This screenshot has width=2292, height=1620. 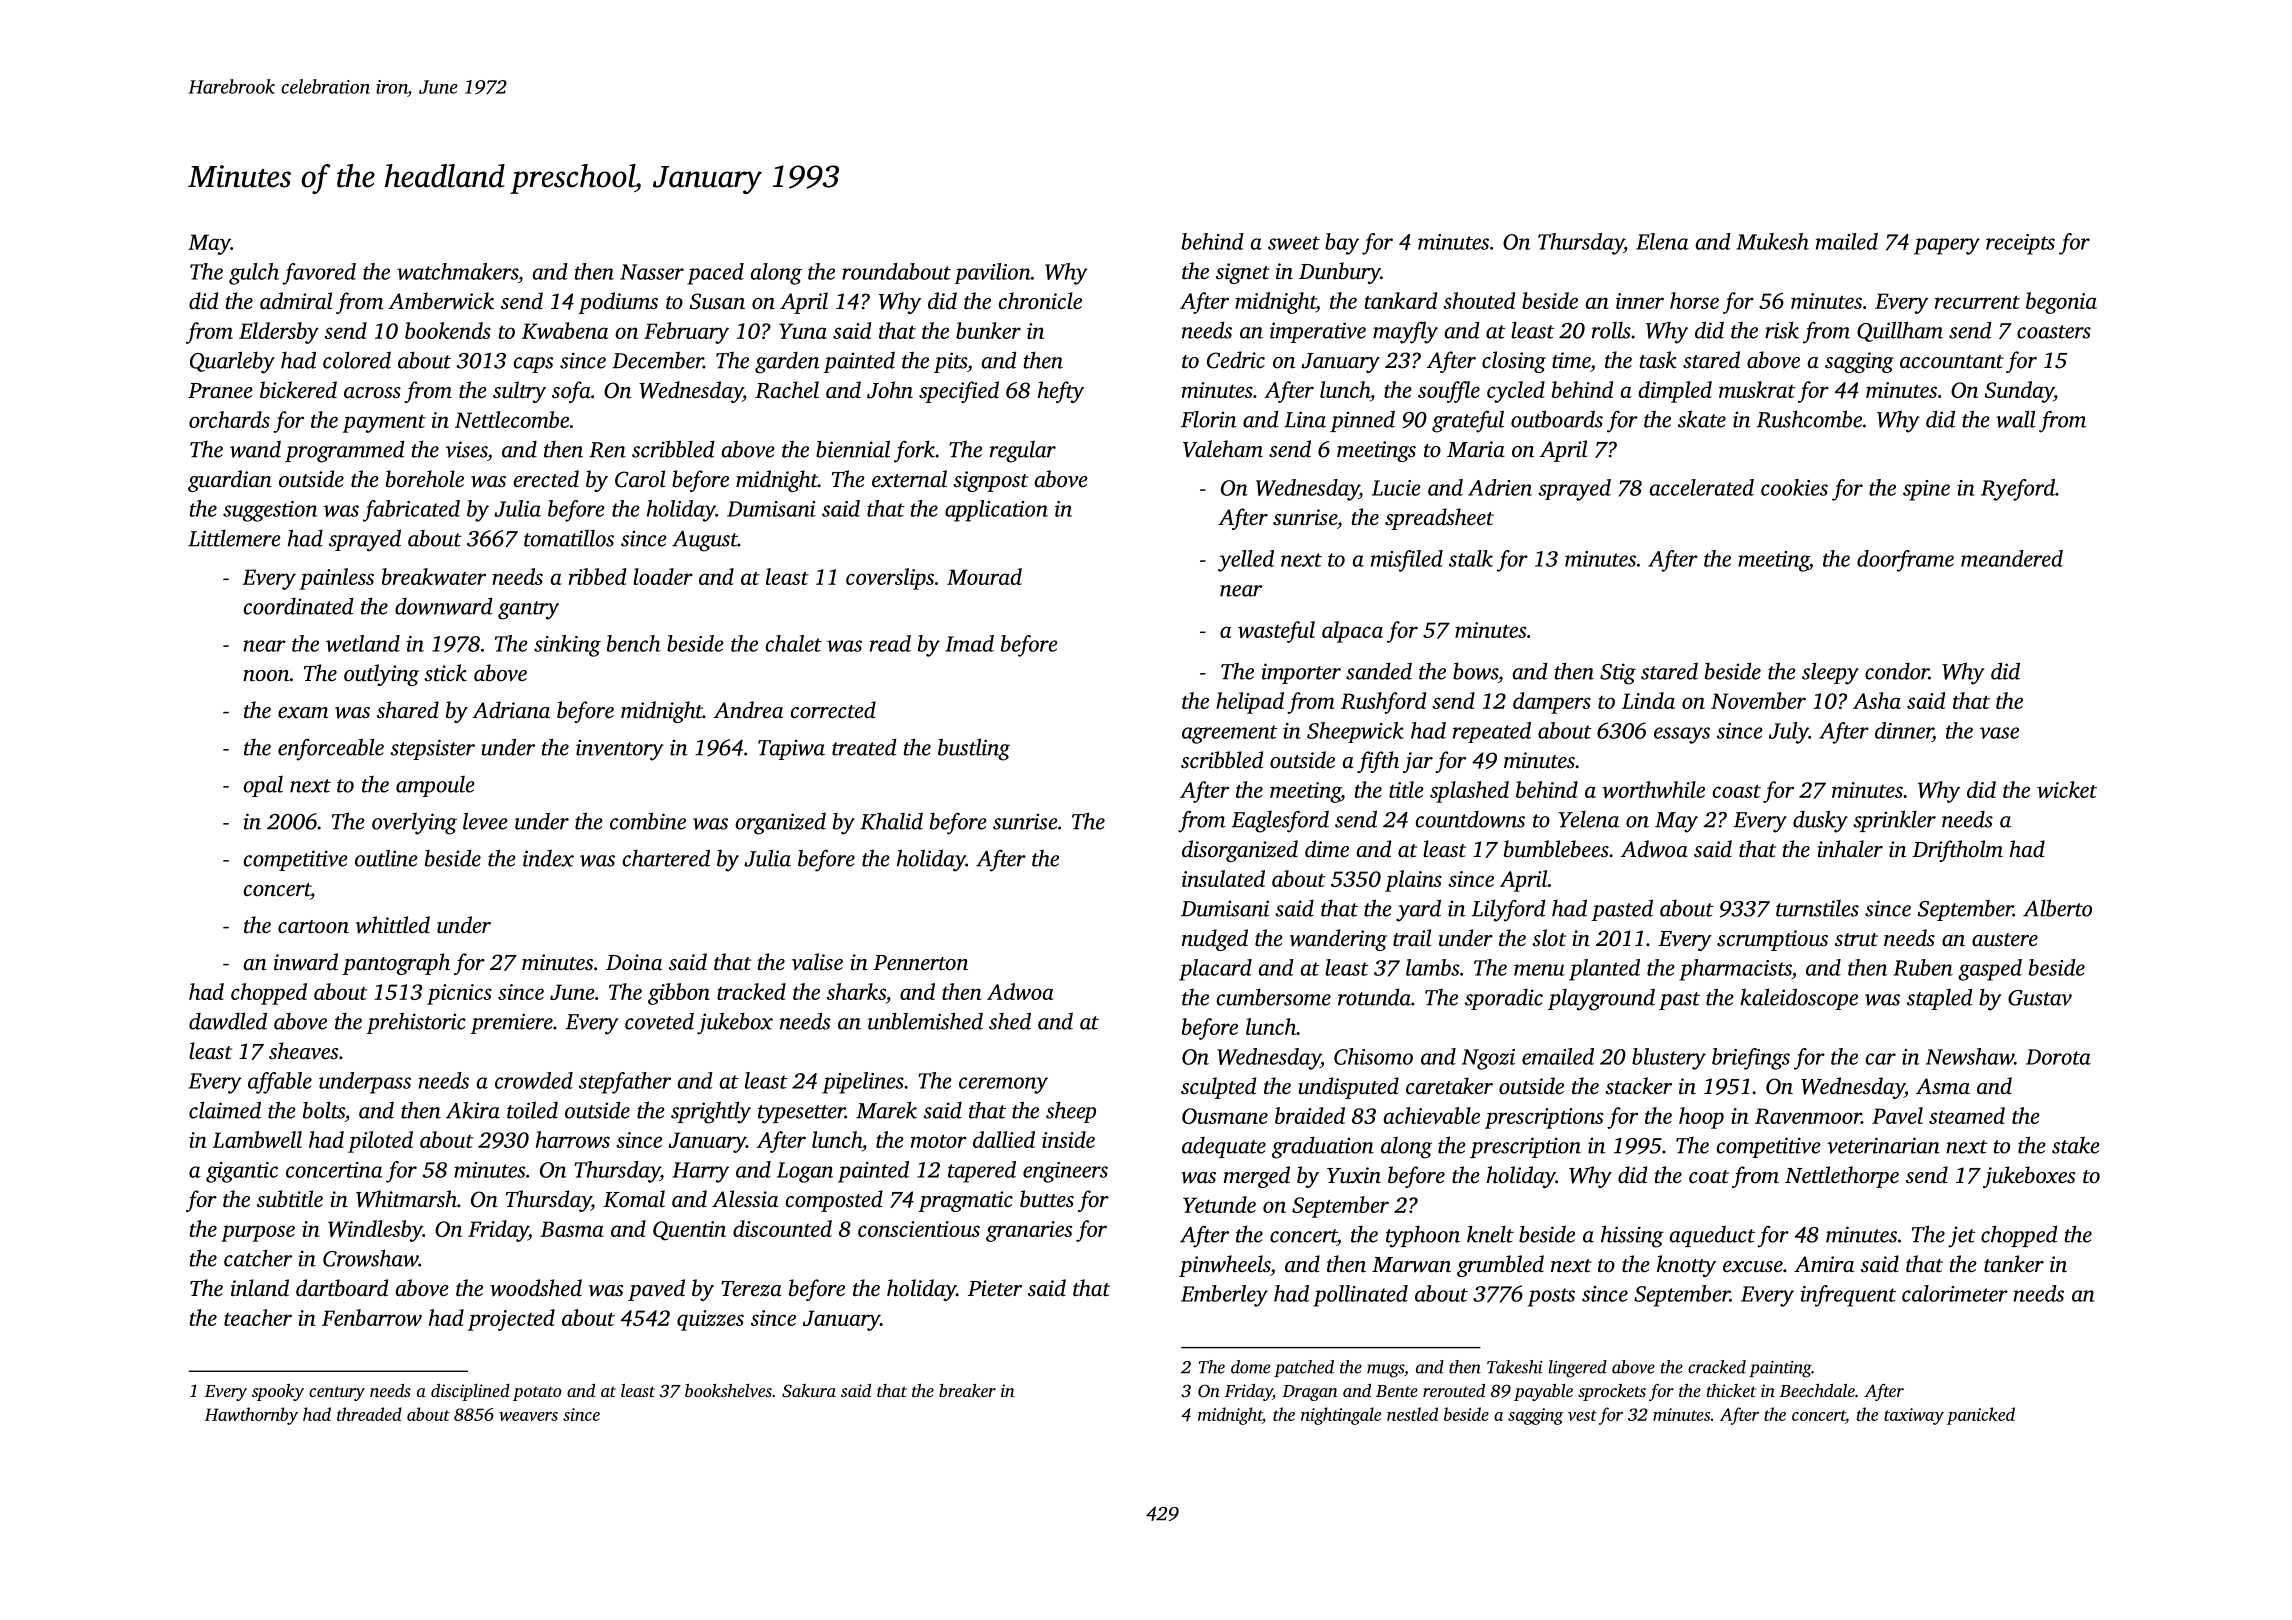 I want to click on vase, so click(x=1999, y=733).
